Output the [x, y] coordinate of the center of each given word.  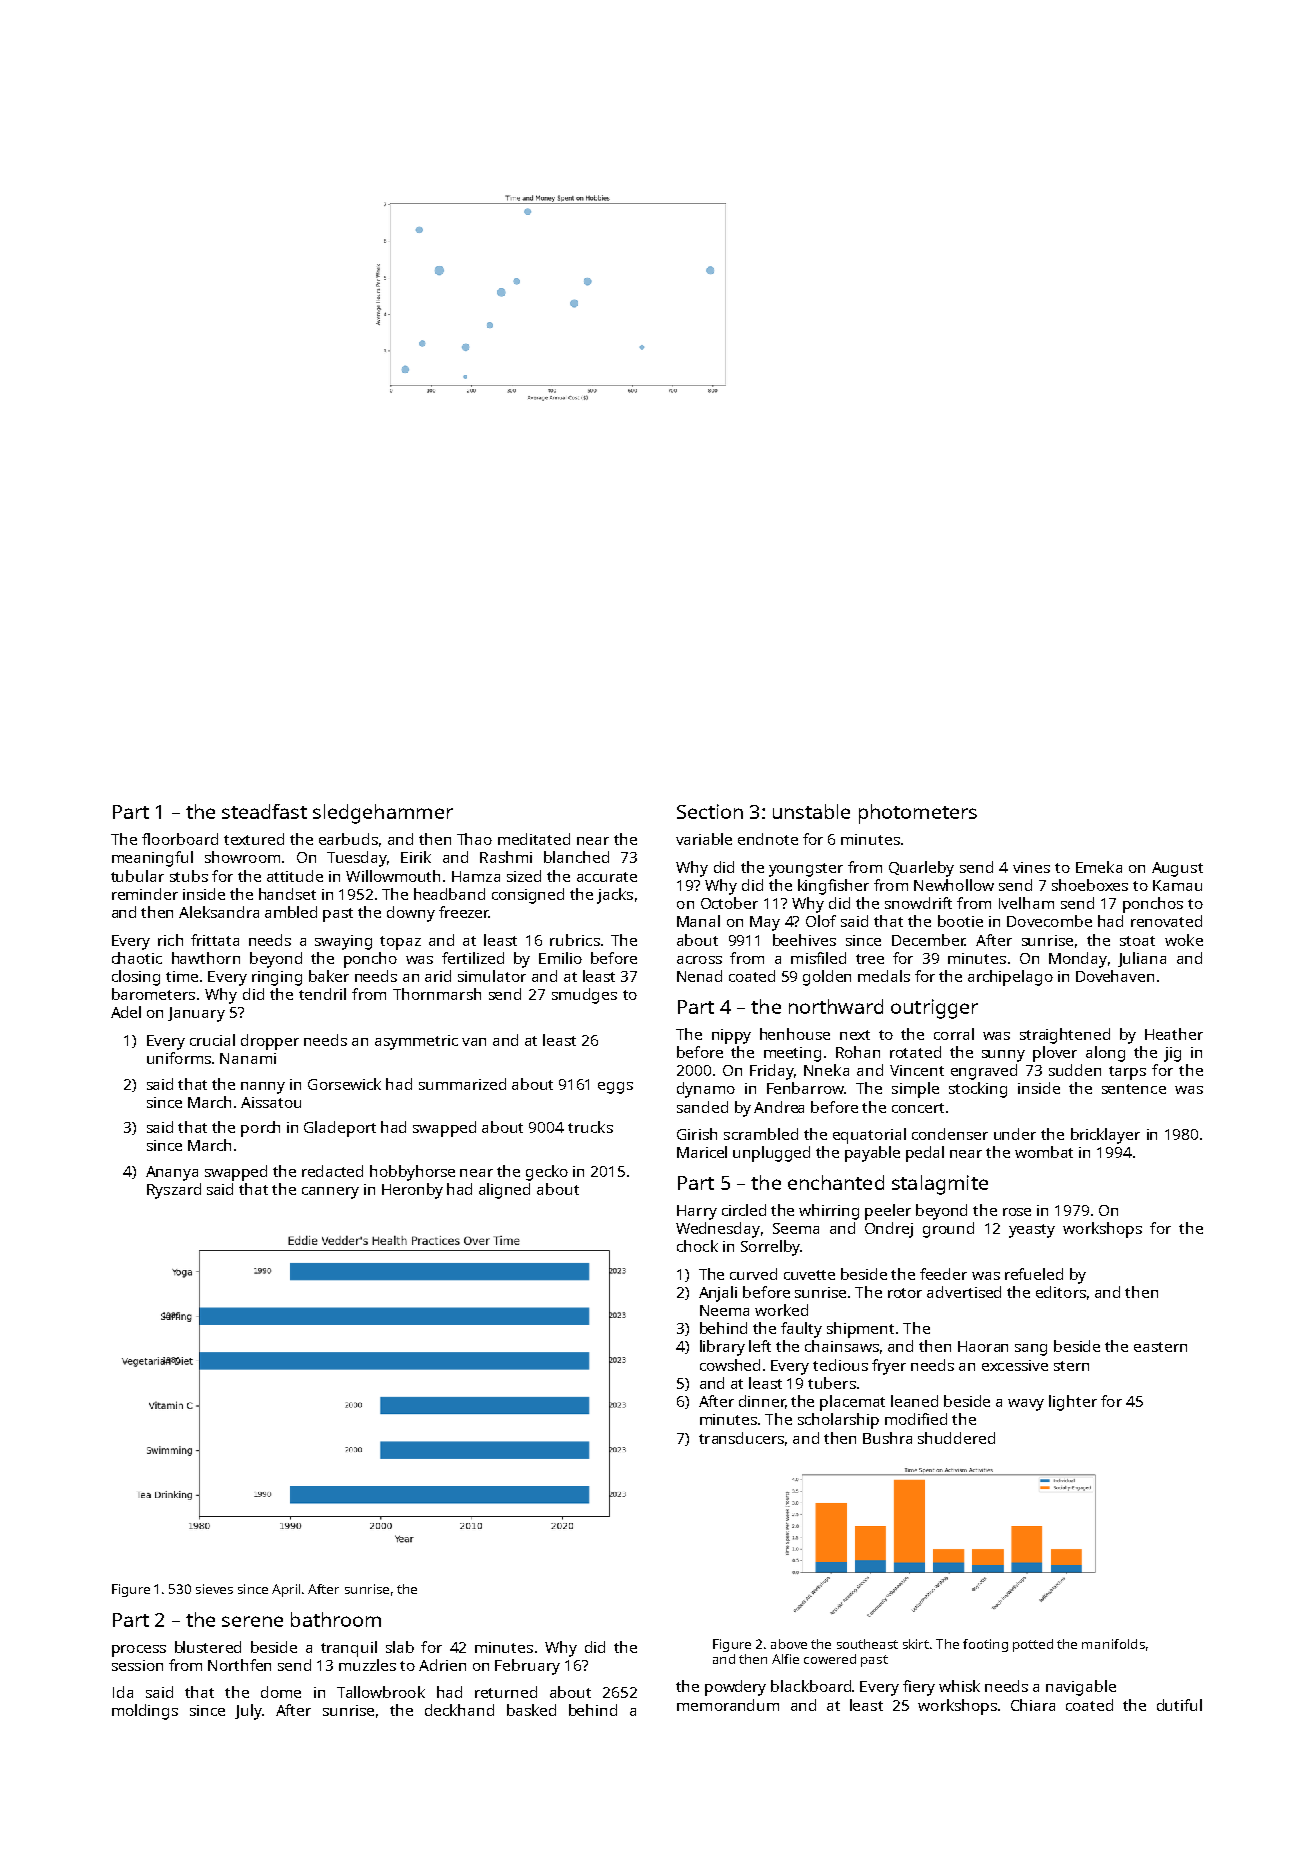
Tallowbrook [381, 1692]
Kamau [1177, 885]
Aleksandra [219, 912]
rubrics [575, 940]
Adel [126, 1012]
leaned [914, 1401]
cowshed [730, 1365]
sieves [214, 1589]
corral [954, 1034]
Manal [698, 921]
